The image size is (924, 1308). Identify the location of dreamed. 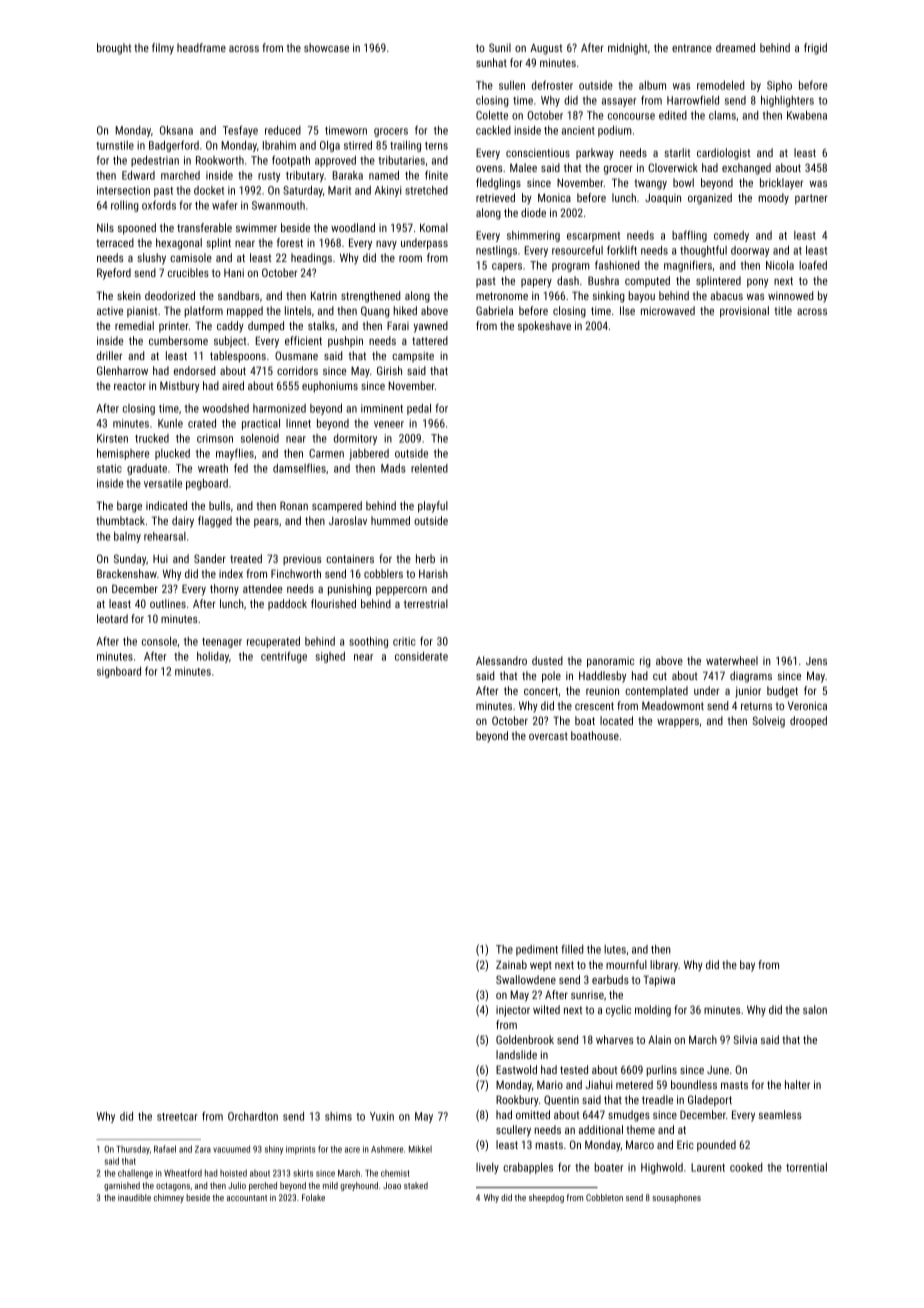
(735, 47).
